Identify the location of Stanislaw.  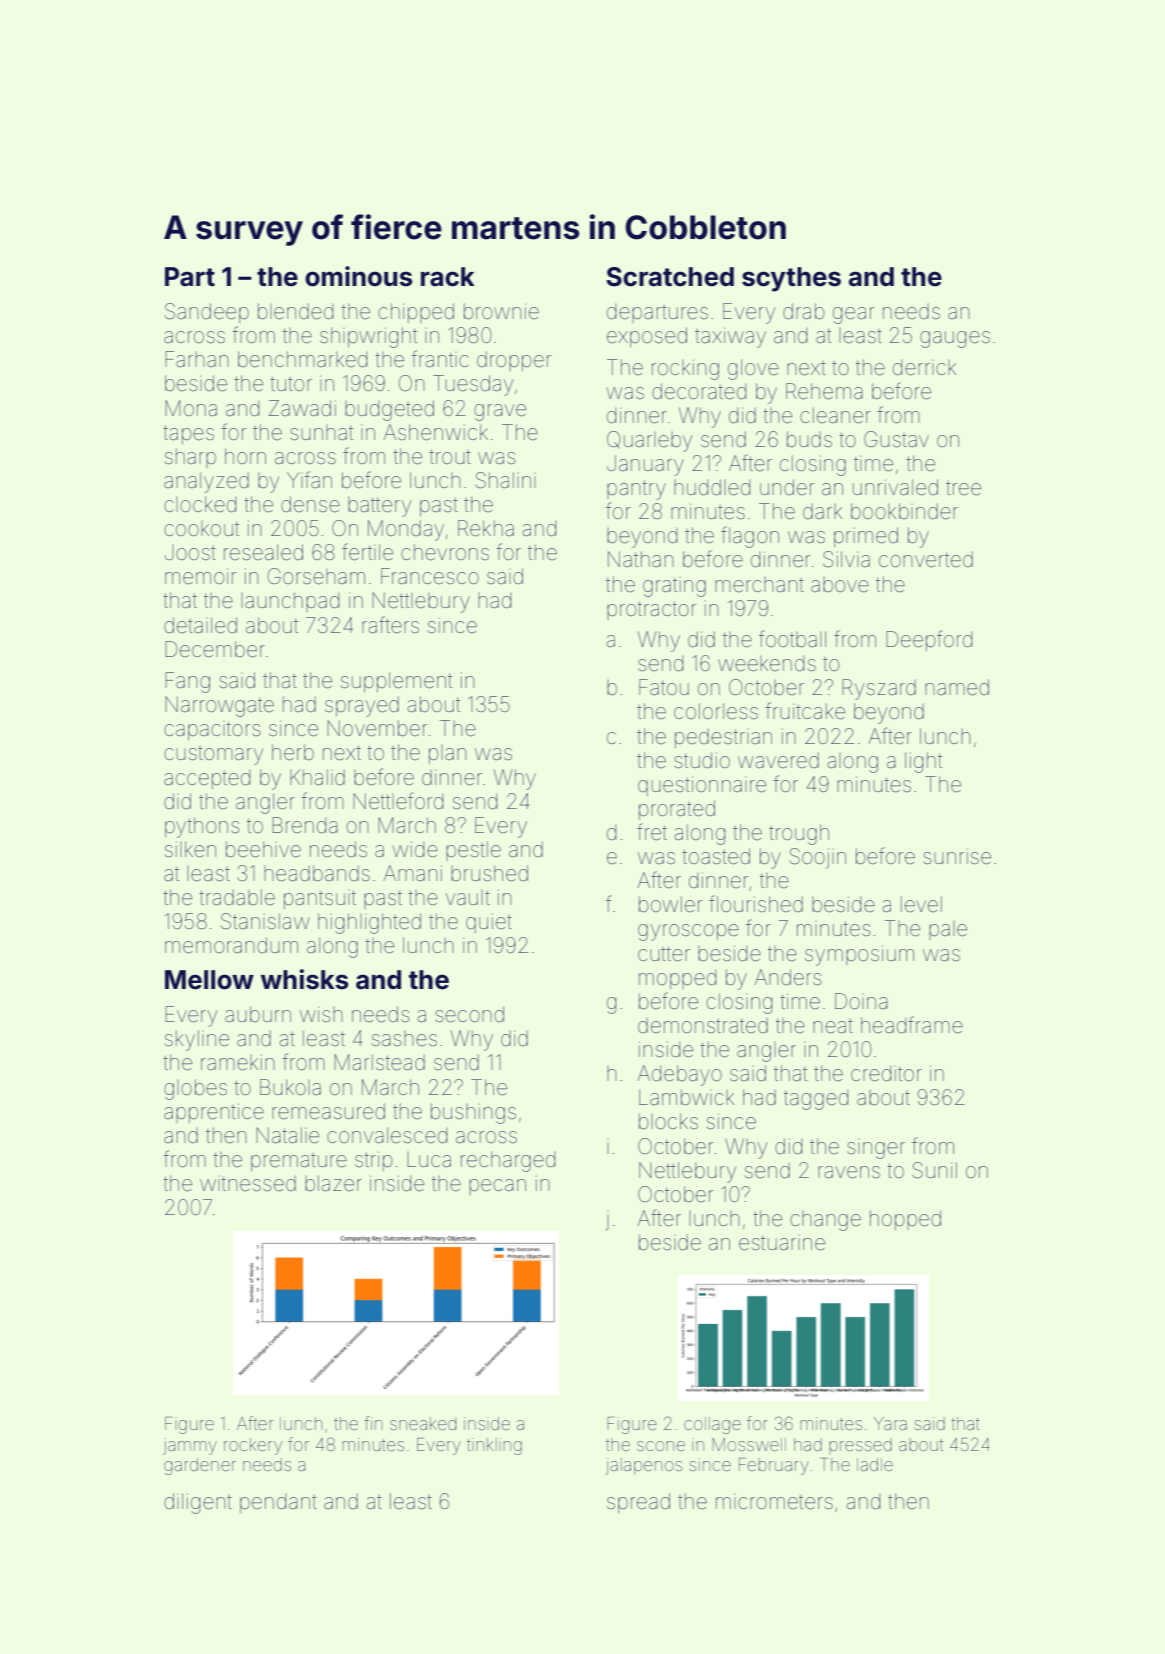
(265, 921).
